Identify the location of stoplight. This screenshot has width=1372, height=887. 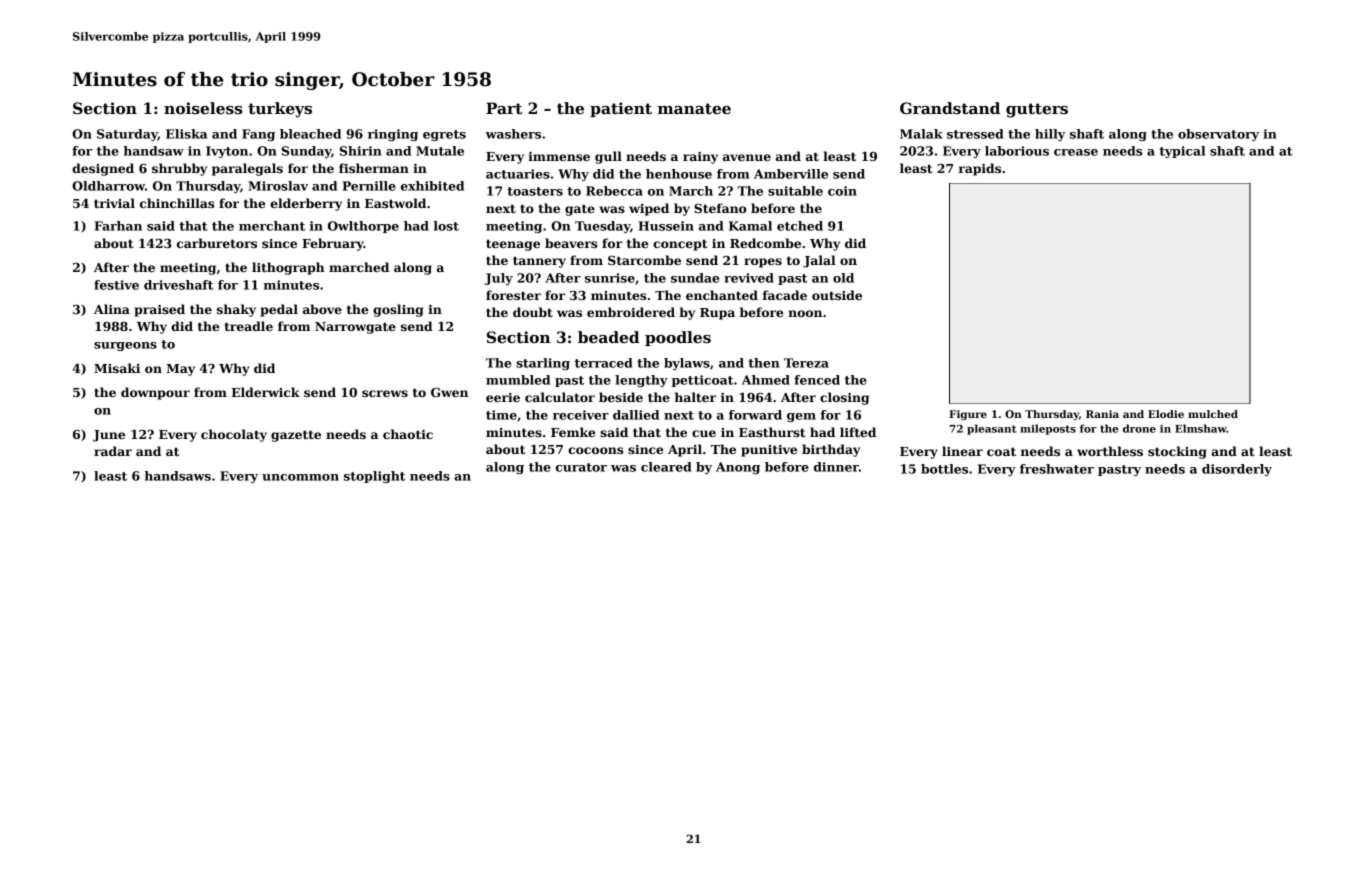
(374, 477).
